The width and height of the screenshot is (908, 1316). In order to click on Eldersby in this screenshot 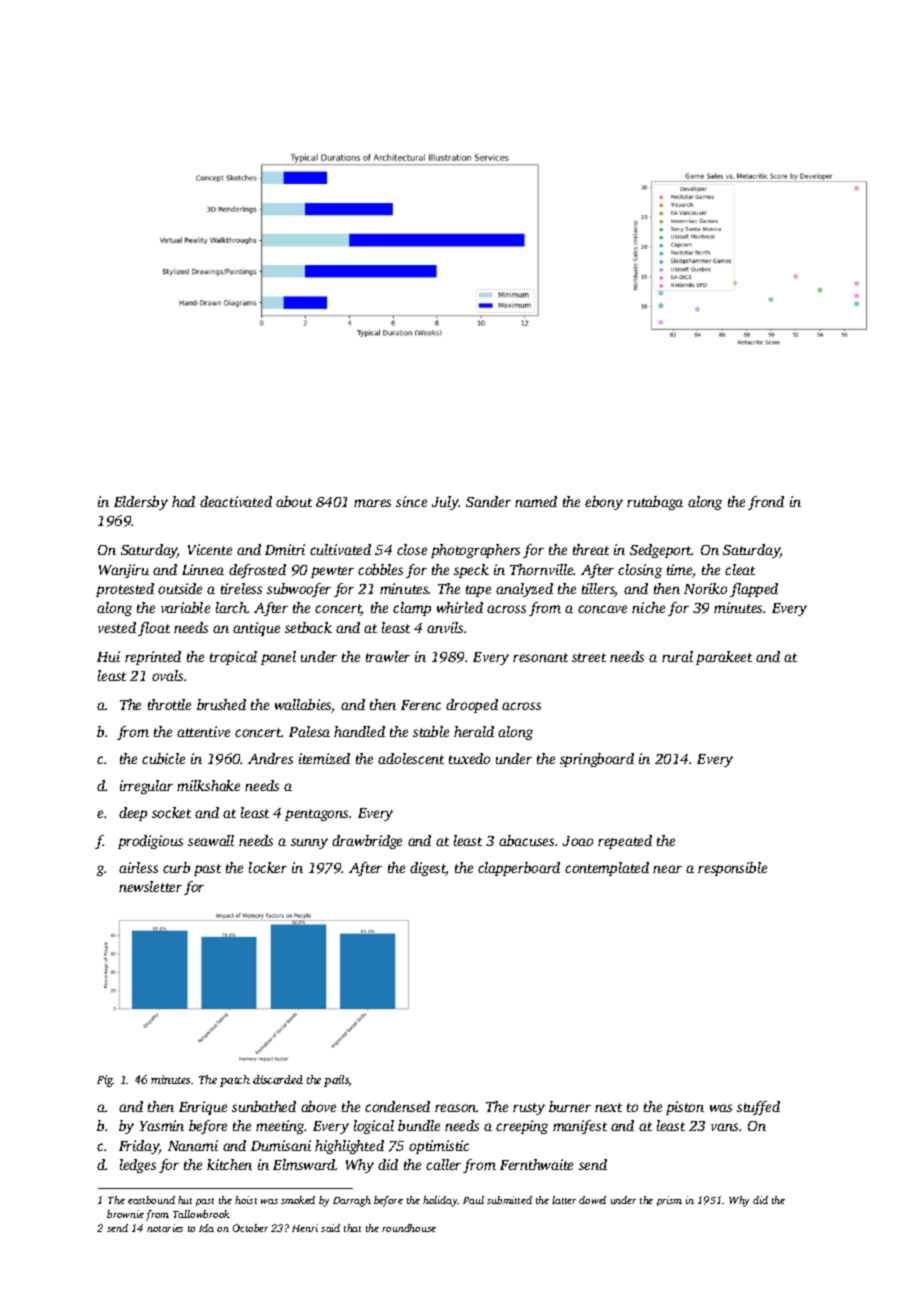, I will do `click(141, 503)`.
